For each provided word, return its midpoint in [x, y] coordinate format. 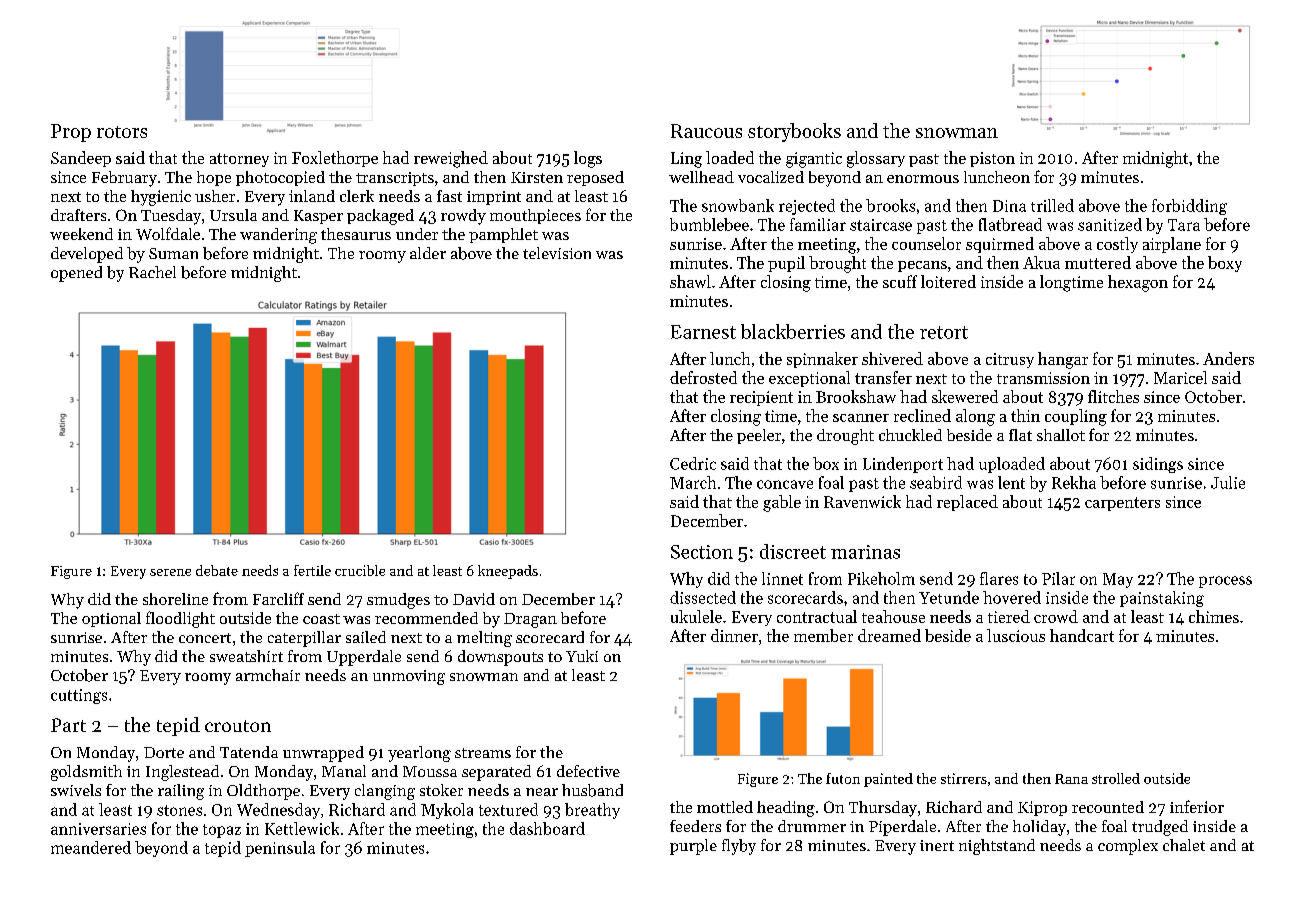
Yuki [582, 656]
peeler [759, 436]
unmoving [409, 677]
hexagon [1138, 283]
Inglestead [182, 773]
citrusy [1010, 360]
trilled [1052, 205]
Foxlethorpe [335, 159]
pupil [786, 264]
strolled [1116, 778]
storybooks [794, 132]
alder [428, 253]
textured [508, 809]
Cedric [693, 463]
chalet [1184, 845]
